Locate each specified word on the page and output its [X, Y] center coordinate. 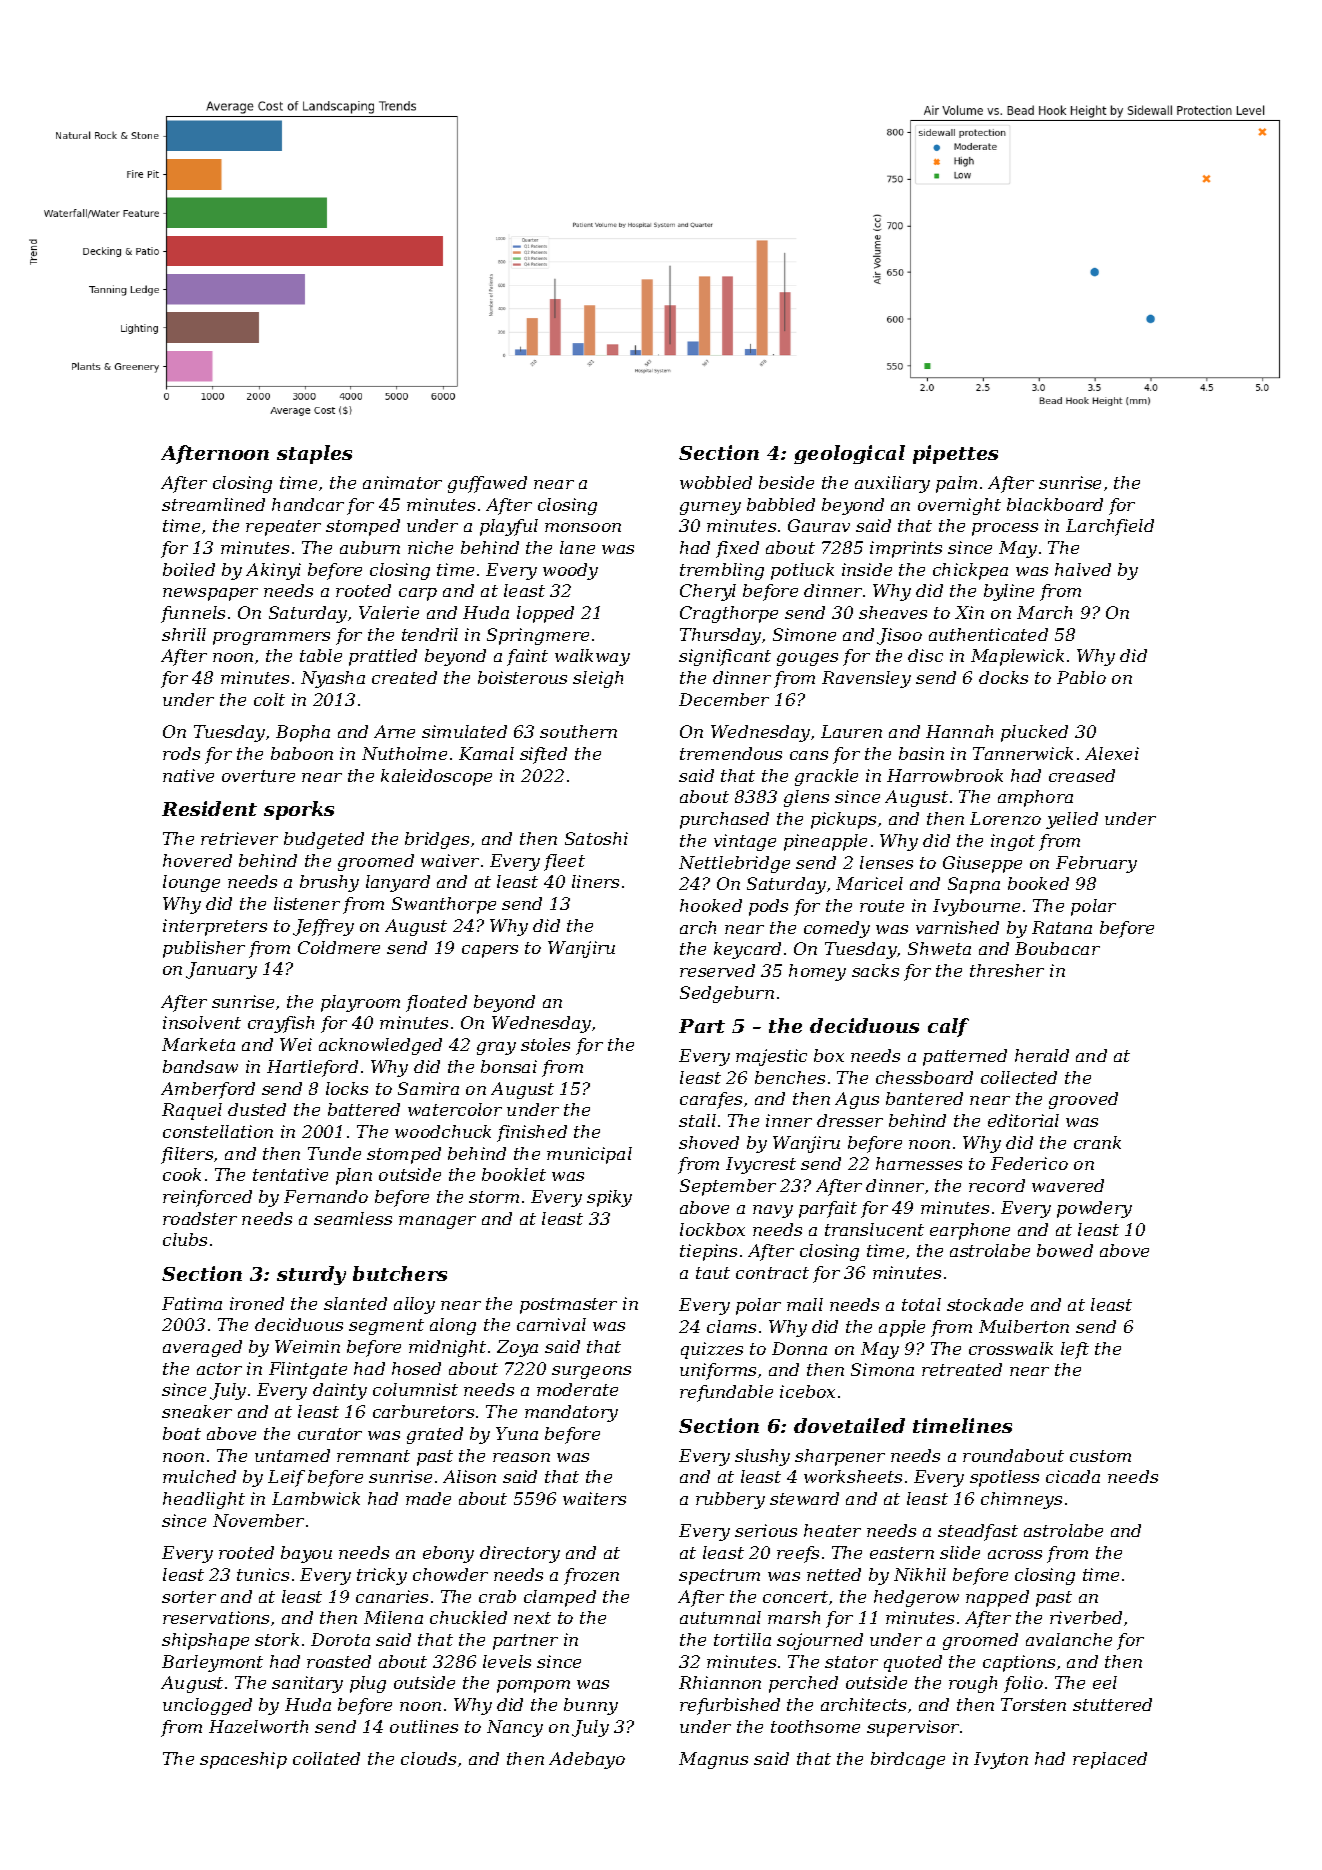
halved [1083, 569]
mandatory [571, 1413]
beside [786, 482]
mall [805, 1304]
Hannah [959, 731]
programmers [271, 638]
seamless [353, 1218]
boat [182, 1433]
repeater [283, 528]
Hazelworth [258, 1726]
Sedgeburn [727, 994]
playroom [360, 1003]
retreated [962, 1369]
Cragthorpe [729, 614]
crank [1097, 1142]
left [1075, 1350]
